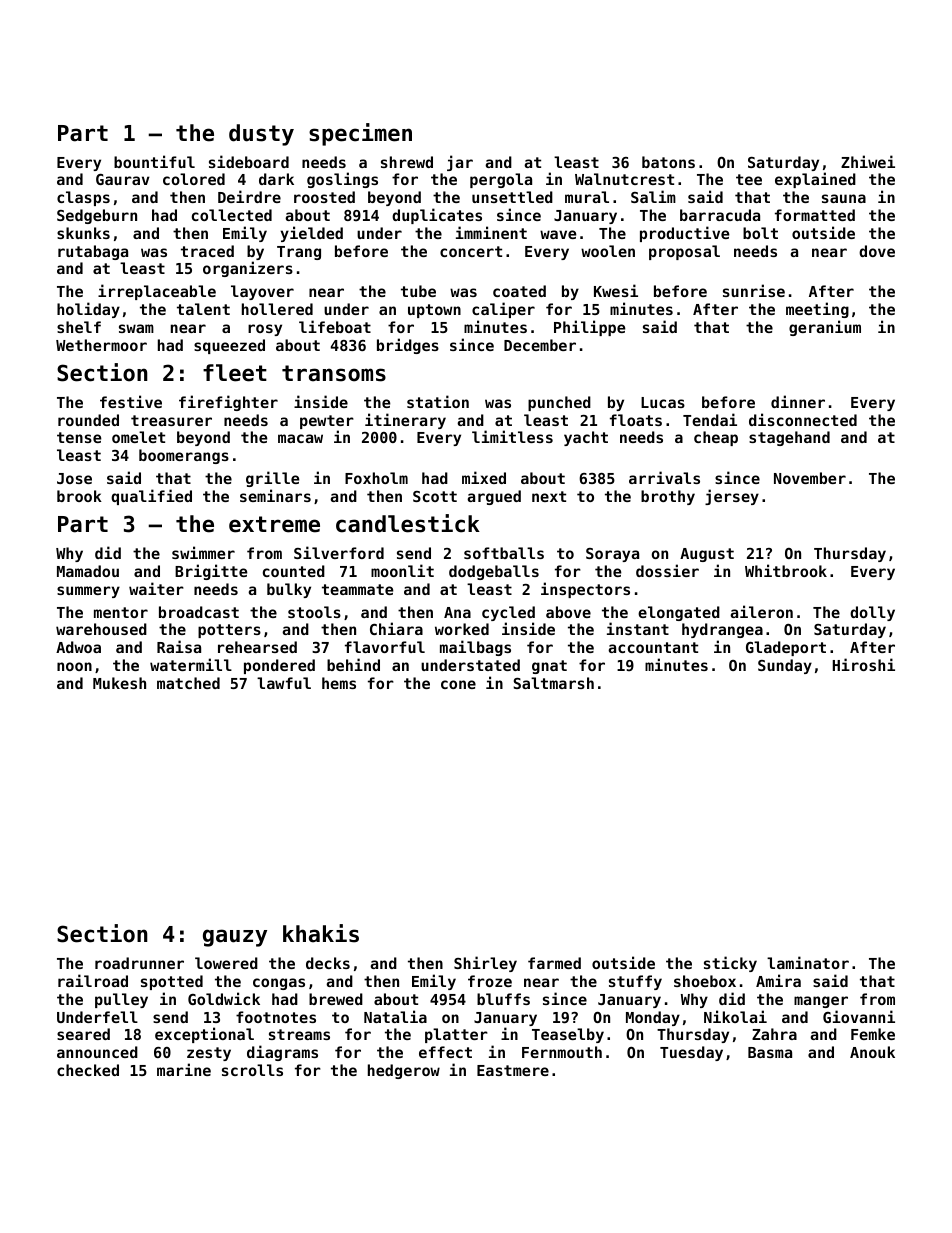 The width and height of the image is (952, 1233). I want to click on bountiful, so click(154, 161).
